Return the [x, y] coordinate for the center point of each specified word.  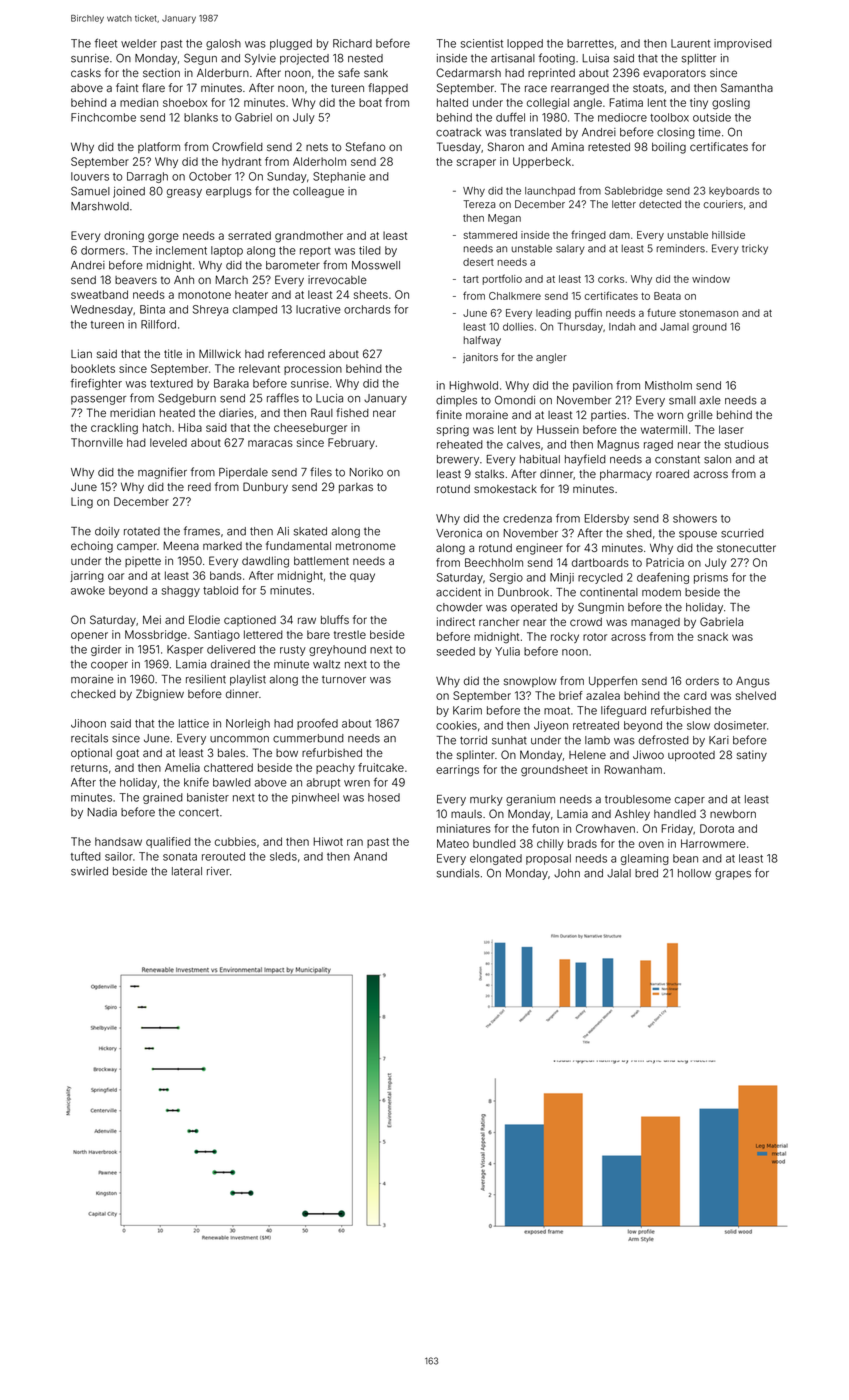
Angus [753, 682]
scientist [482, 43]
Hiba [190, 427]
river [218, 871]
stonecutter [746, 548]
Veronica [459, 533]
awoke [88, 590]
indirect [456, 621]
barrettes [590, 43]
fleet [106, 43]
